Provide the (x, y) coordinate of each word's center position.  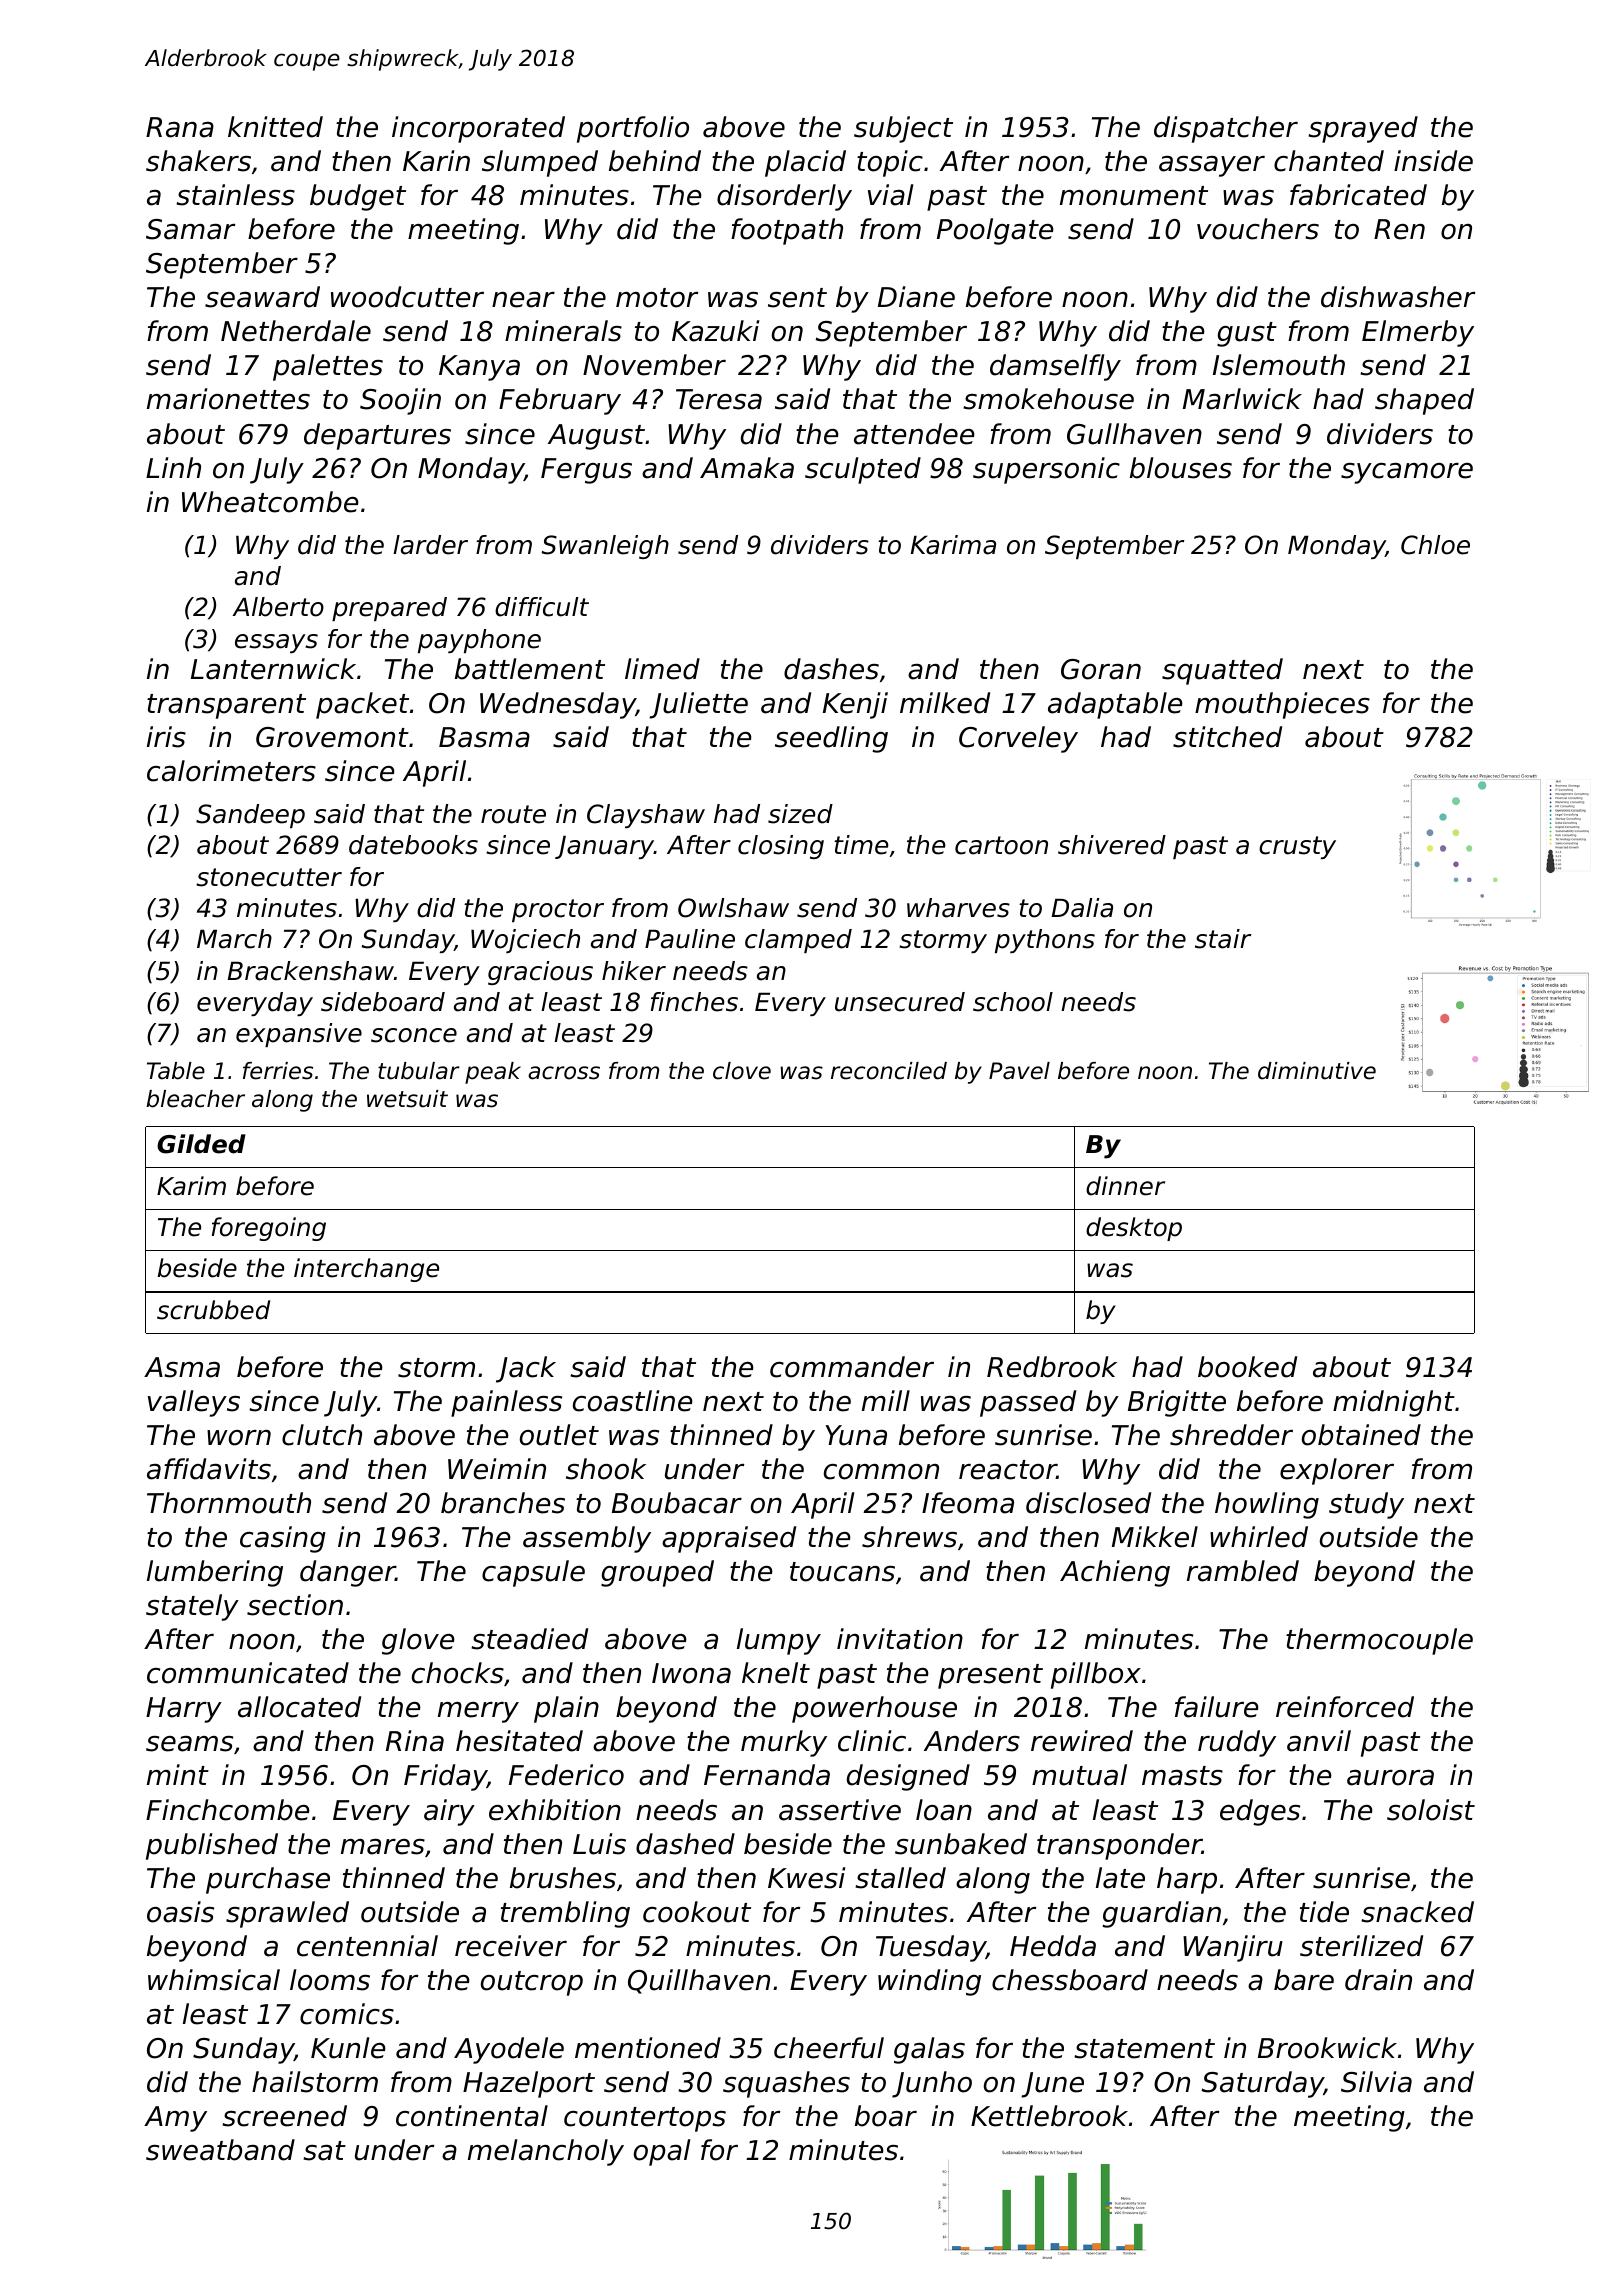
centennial (367, 1946)
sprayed (1363, 129)
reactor (1008, 1470)
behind (655, 161)
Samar (190, 229)
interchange (366, 1270)
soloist (1431, 1810)
